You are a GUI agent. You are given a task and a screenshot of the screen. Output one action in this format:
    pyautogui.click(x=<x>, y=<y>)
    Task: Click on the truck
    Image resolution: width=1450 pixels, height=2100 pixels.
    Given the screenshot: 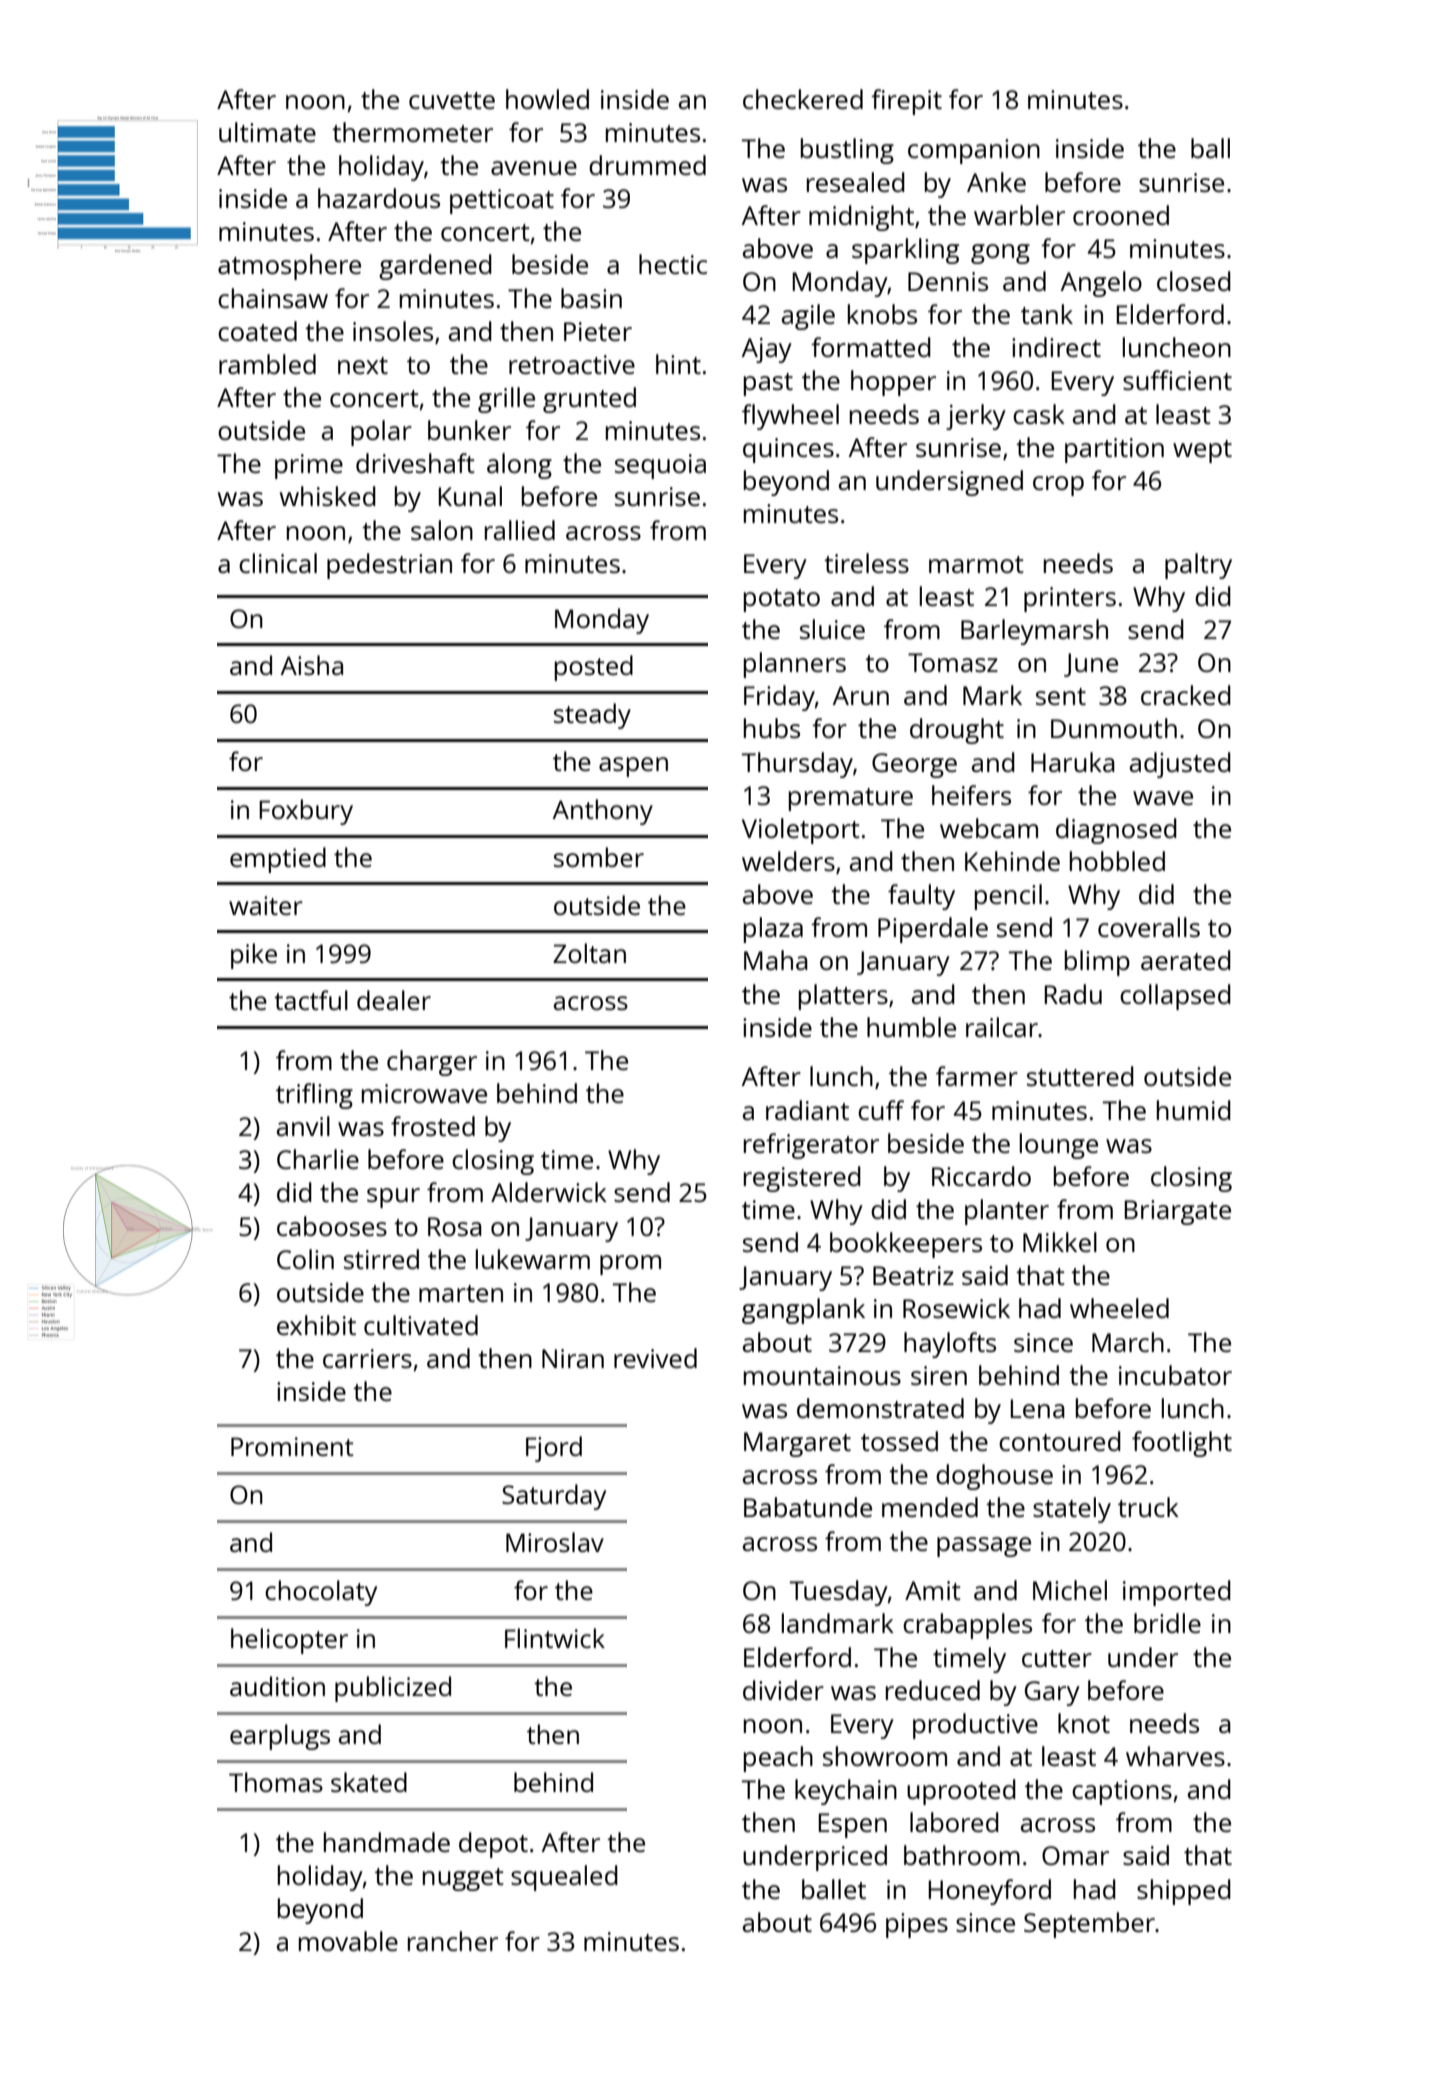 What is the action you would take?
    pyautogui.click(x=1148, y=1507)
